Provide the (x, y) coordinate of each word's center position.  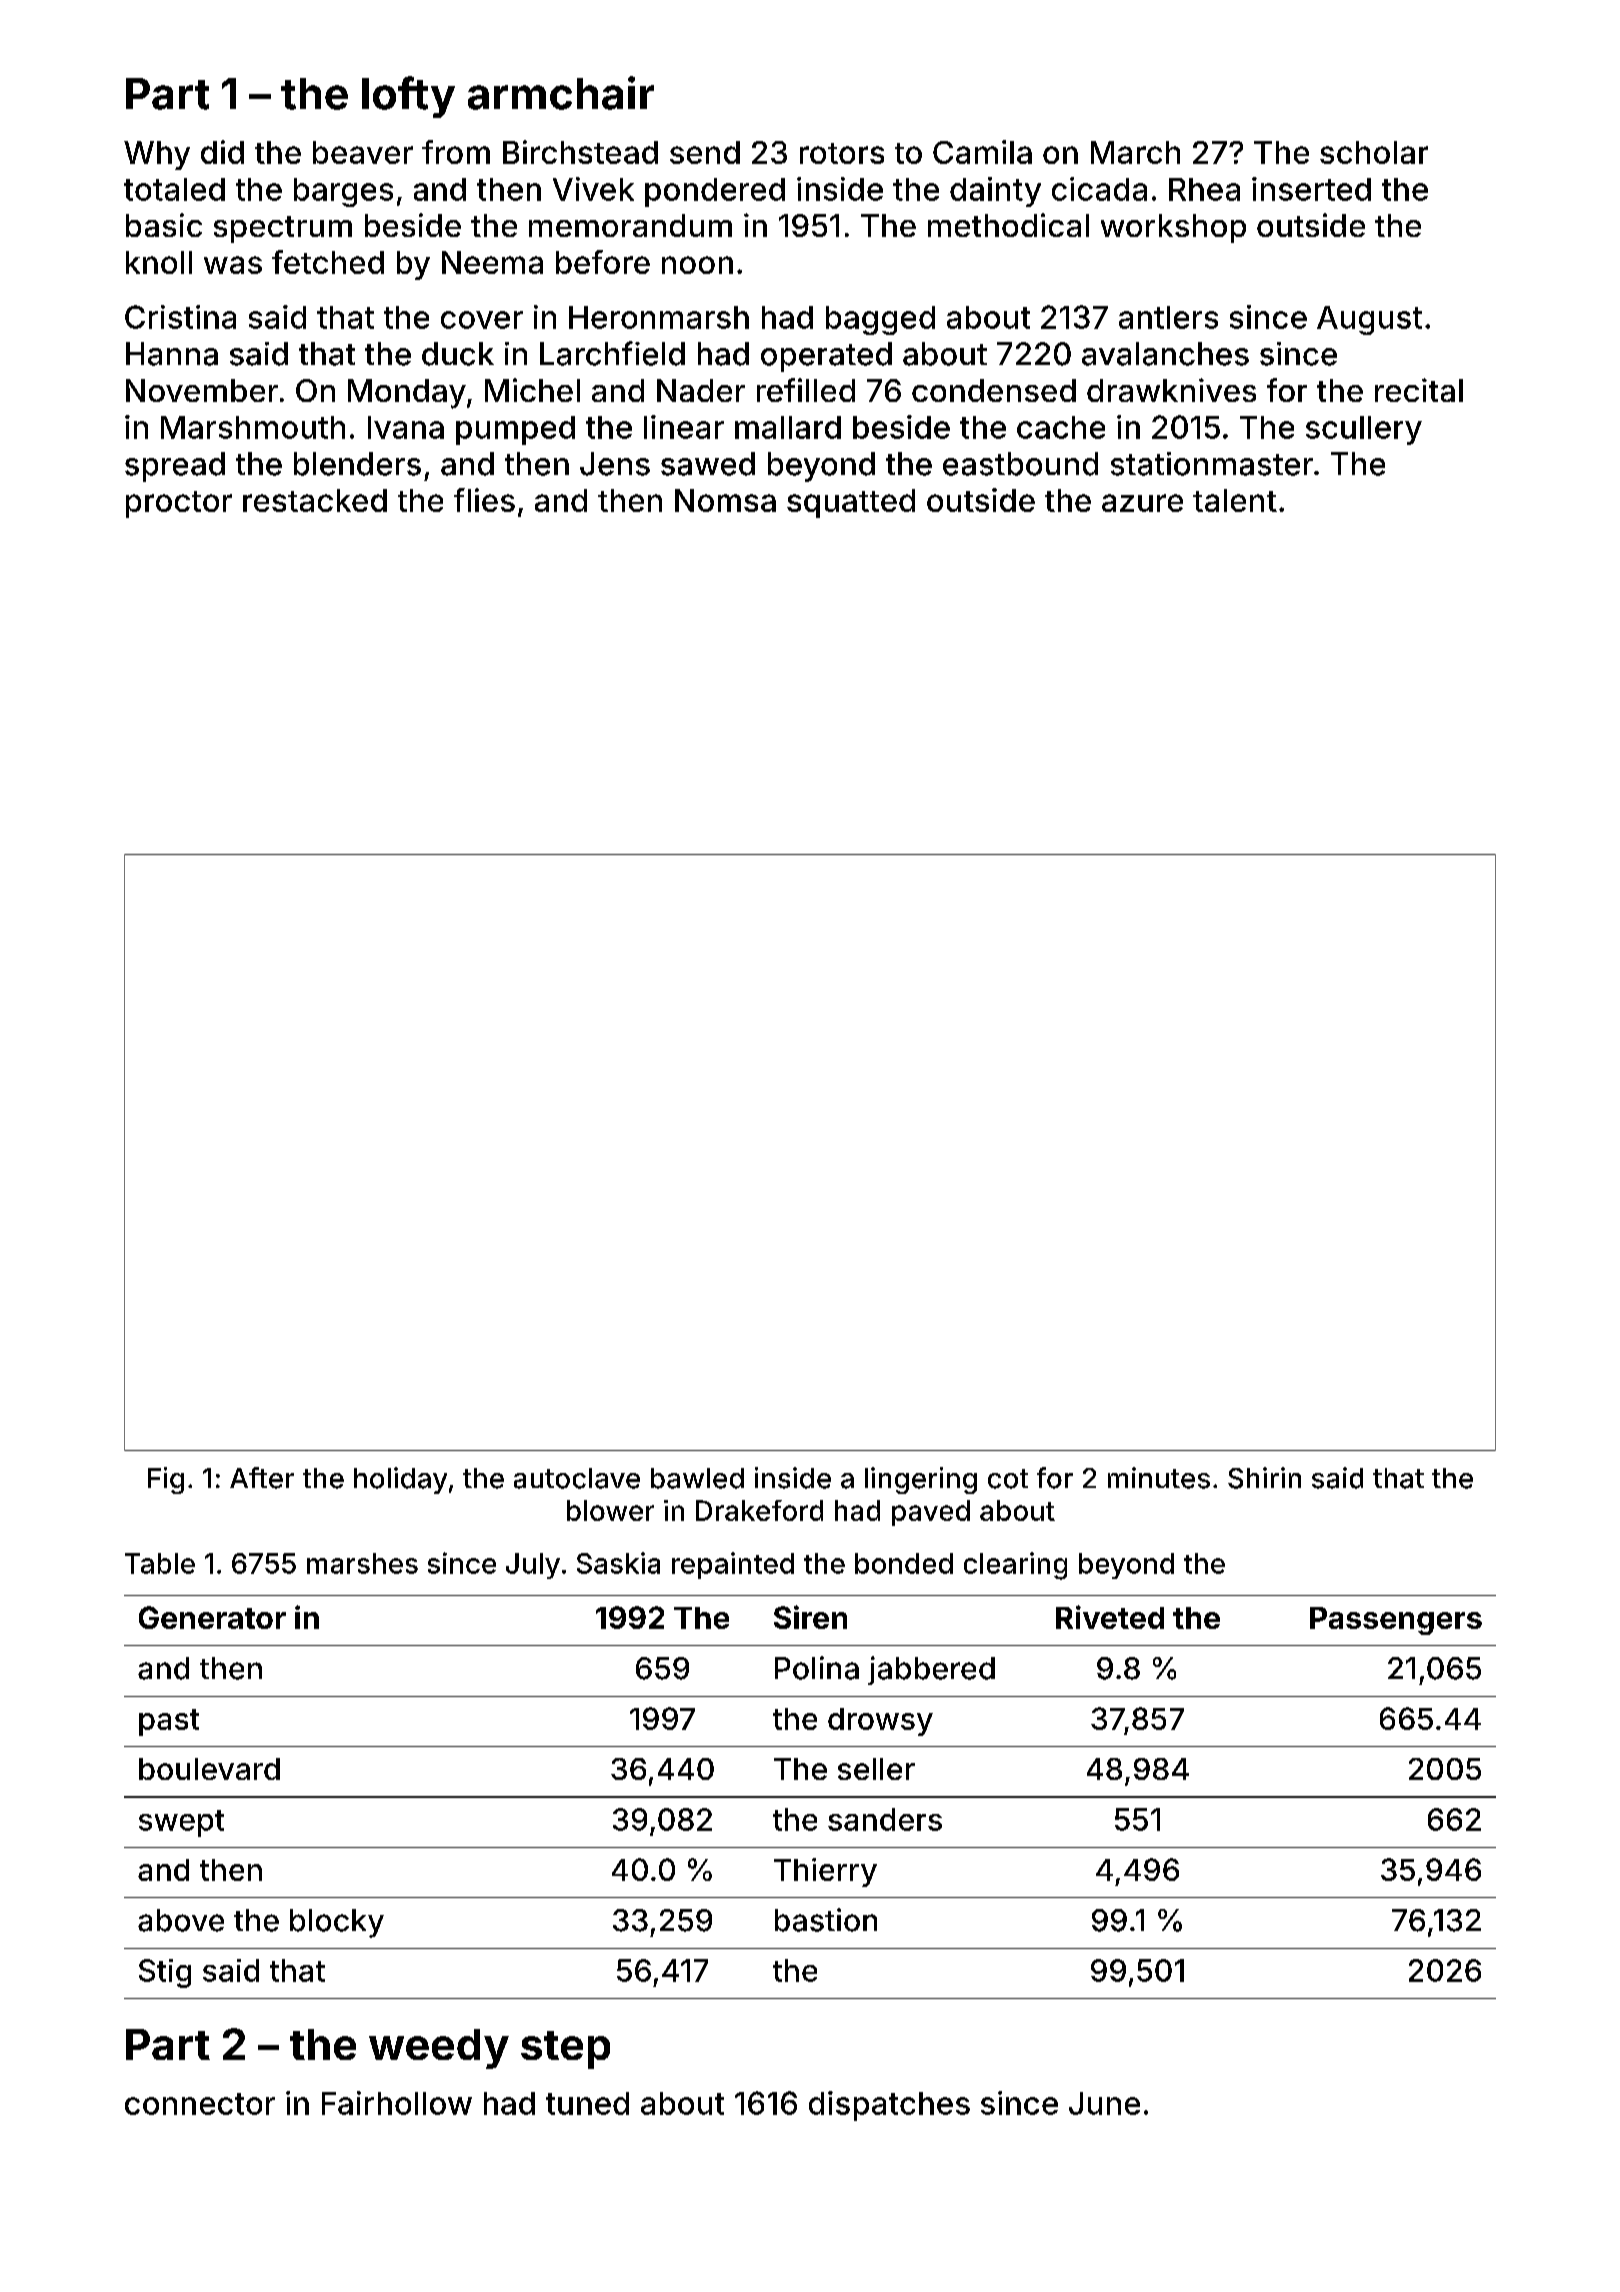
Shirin (1264, 1478)
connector (200, 2104)
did (222, 152)
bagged (880, 320)
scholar (1374, 152)
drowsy (880, 1722)
